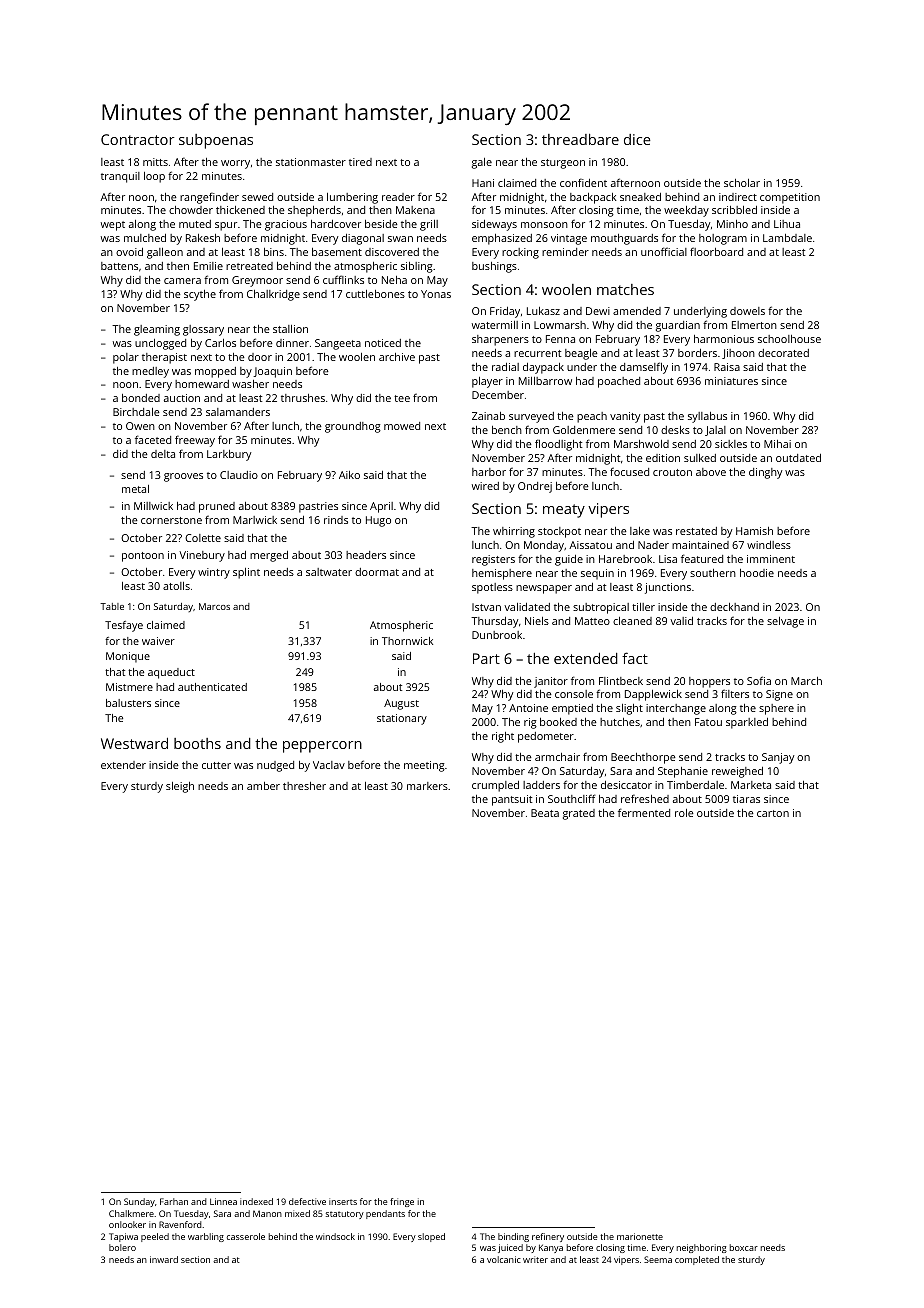 This page has height=1308, width=924. Describe the element at coordinates (335, 1236) in the page. I see `windsock` at that location.
